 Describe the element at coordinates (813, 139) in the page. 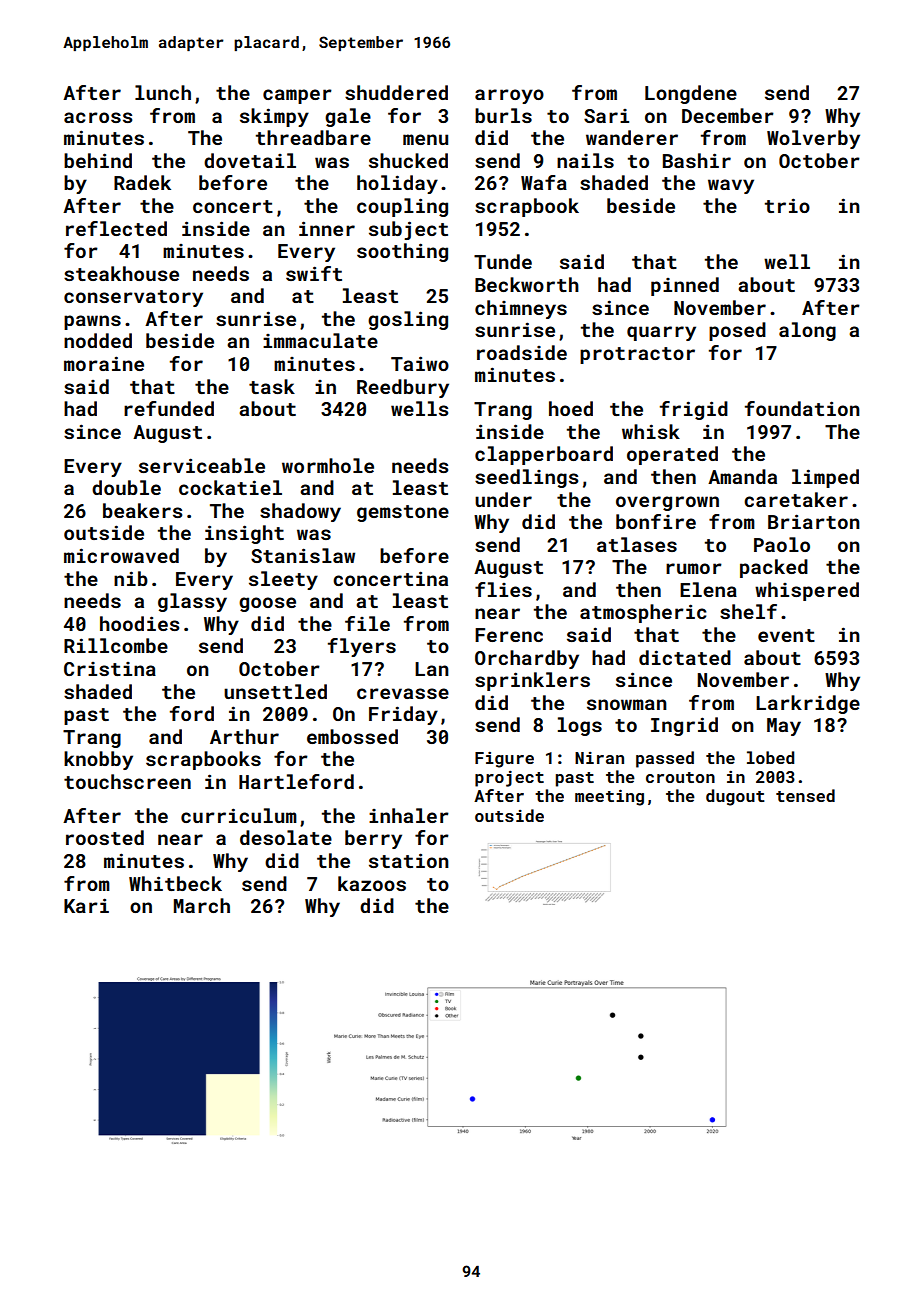

I see `Wolverby` at that location.
